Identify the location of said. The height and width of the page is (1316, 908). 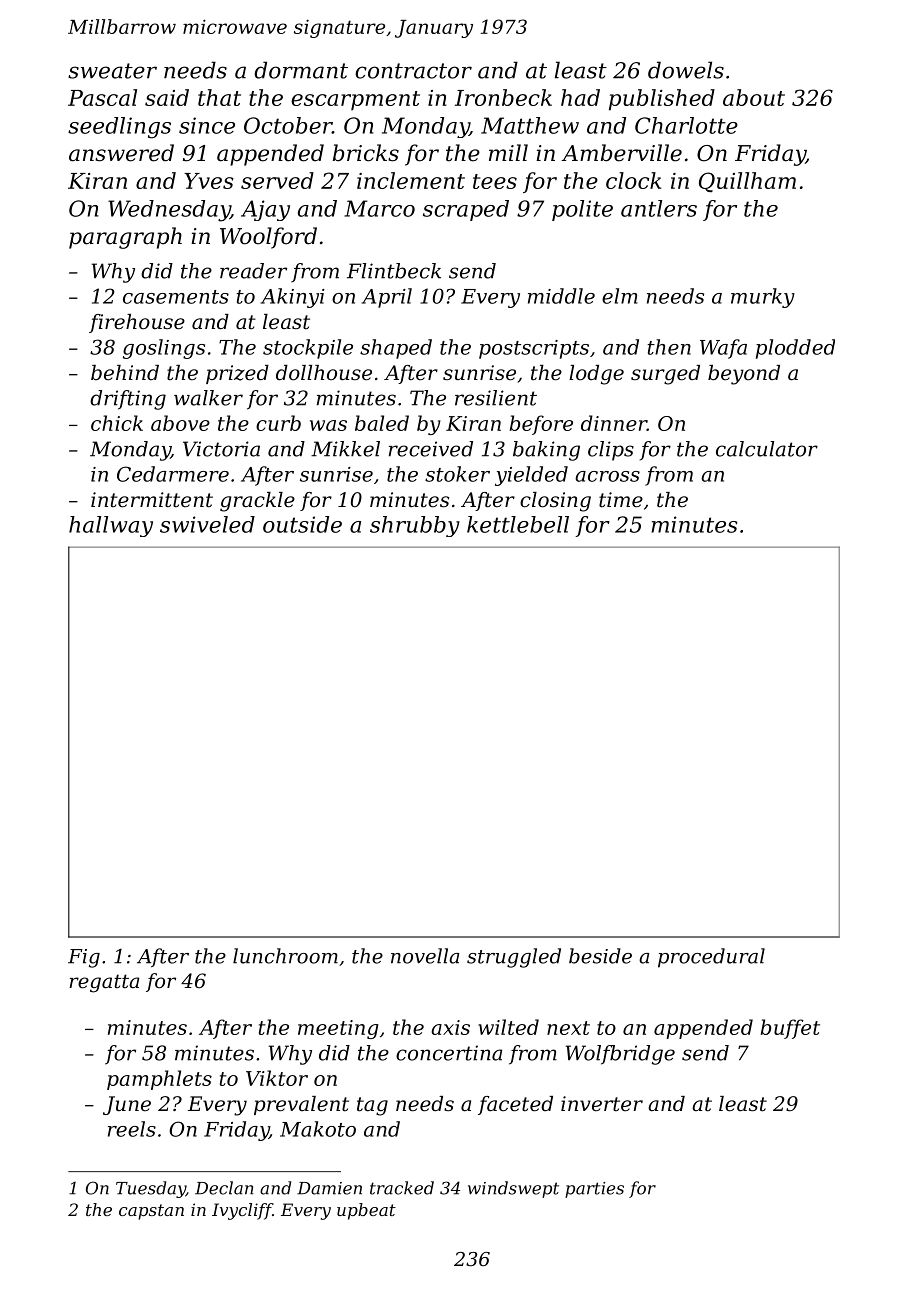
(167, 97).
